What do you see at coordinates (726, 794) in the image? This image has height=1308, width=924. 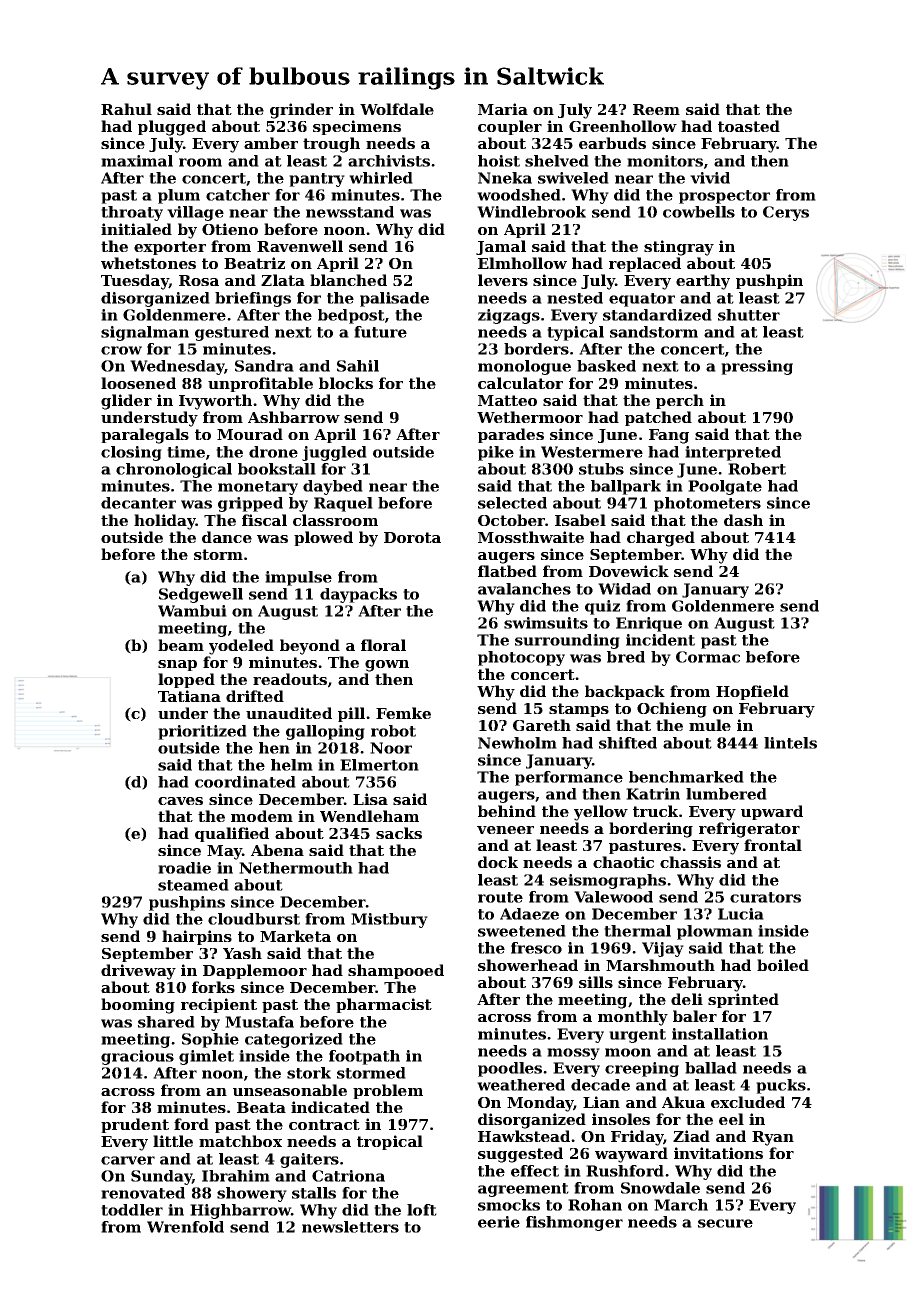 I see `lumbered` at bounding box center [726, 794].
